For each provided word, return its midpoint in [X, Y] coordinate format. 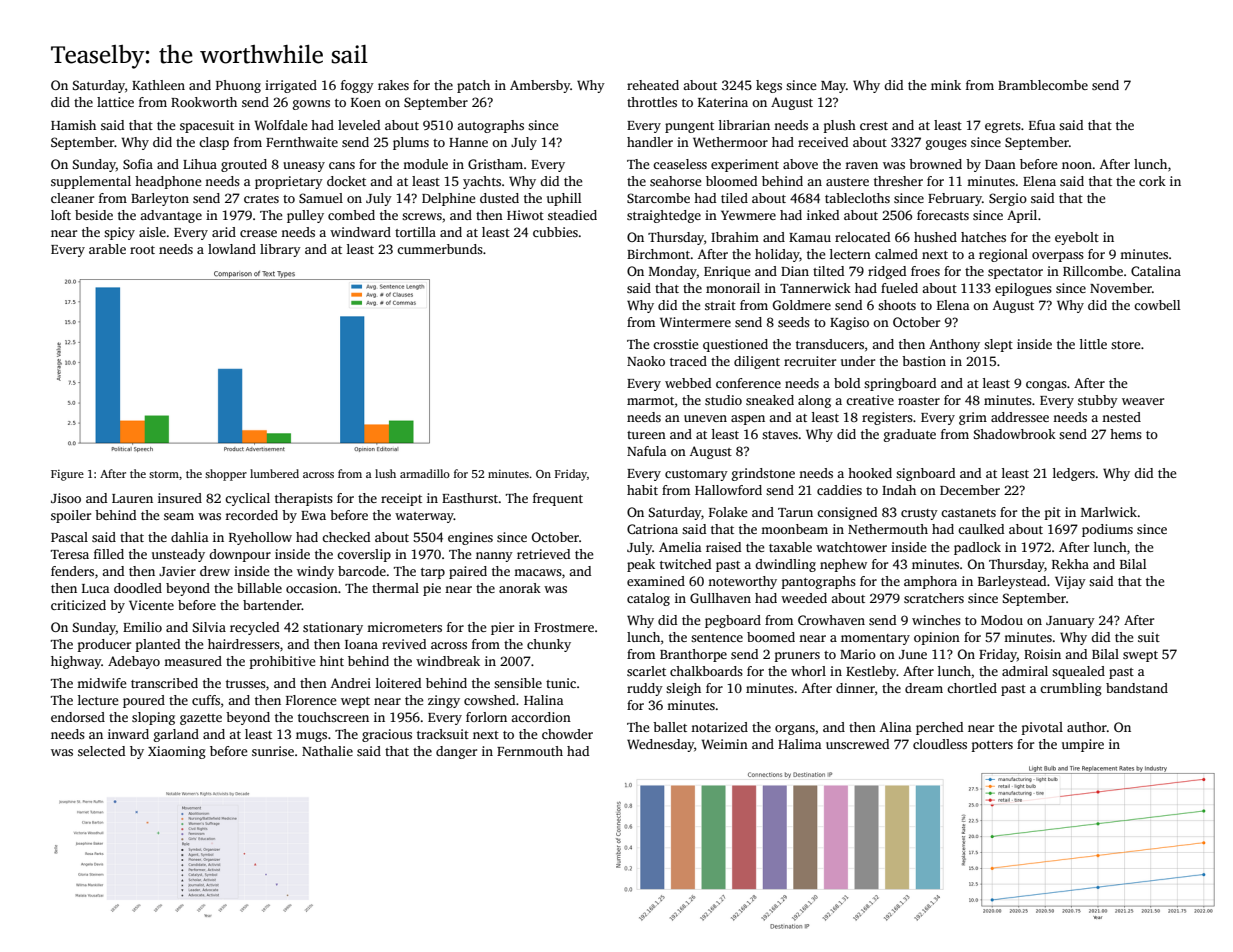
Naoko [646, 361]
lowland [232, 249]
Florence [311, 700]
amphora [930, 582]
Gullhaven [720, 598]
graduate [910, 435]
